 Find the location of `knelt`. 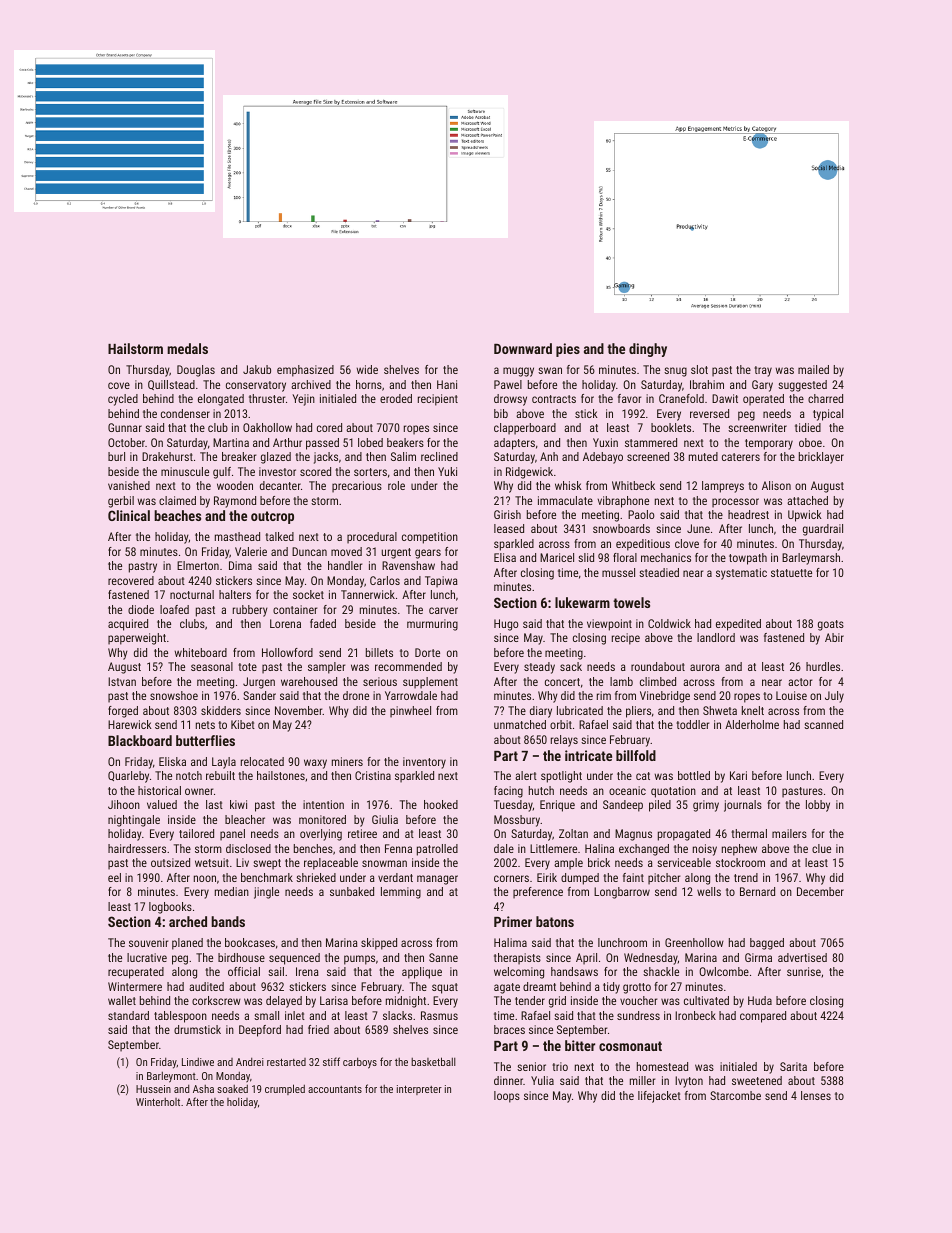

knelt is located at coordinates (753, 710).
